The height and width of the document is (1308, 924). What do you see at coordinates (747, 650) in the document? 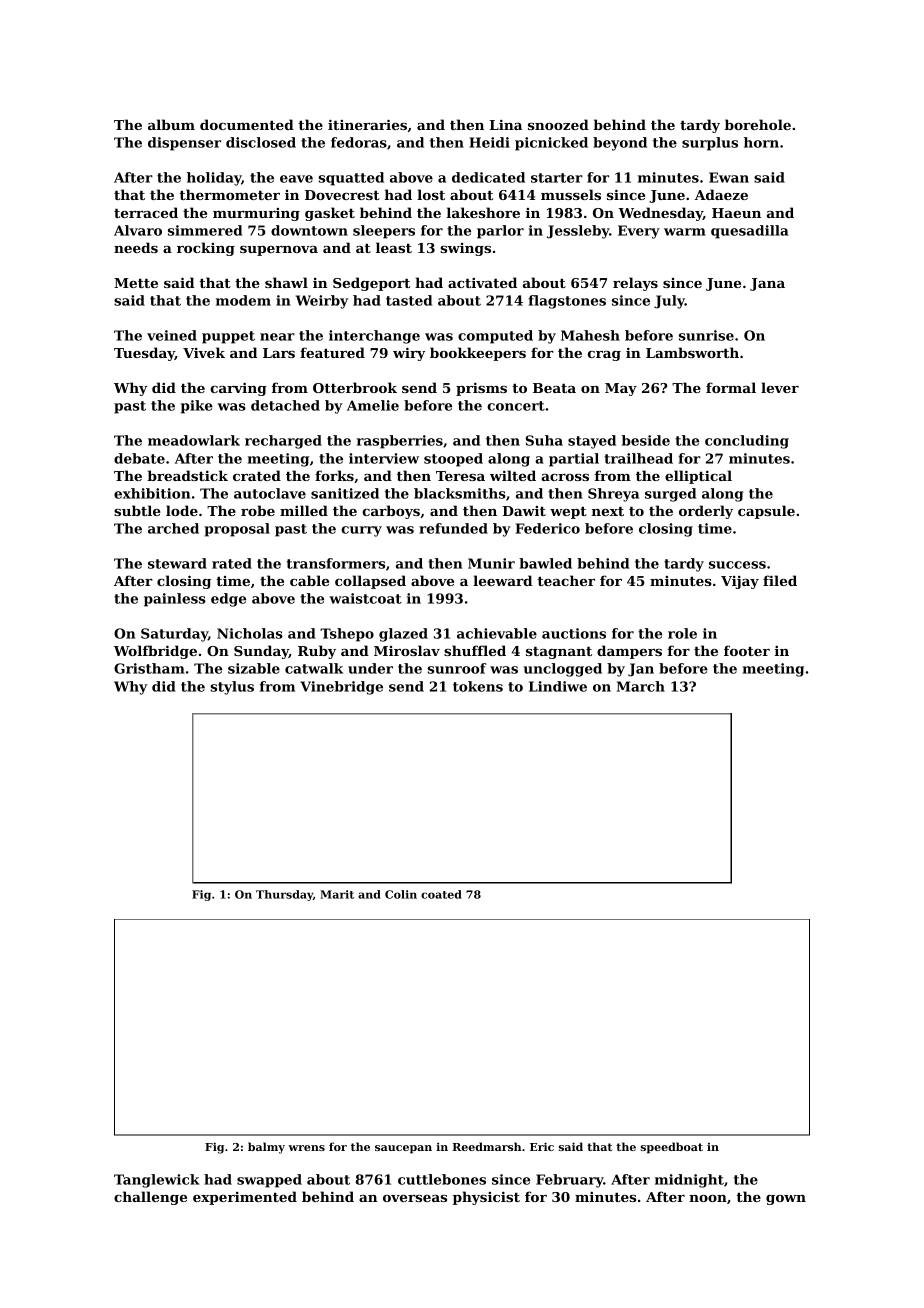
I see `footer` at bounding box center [747, 650].
